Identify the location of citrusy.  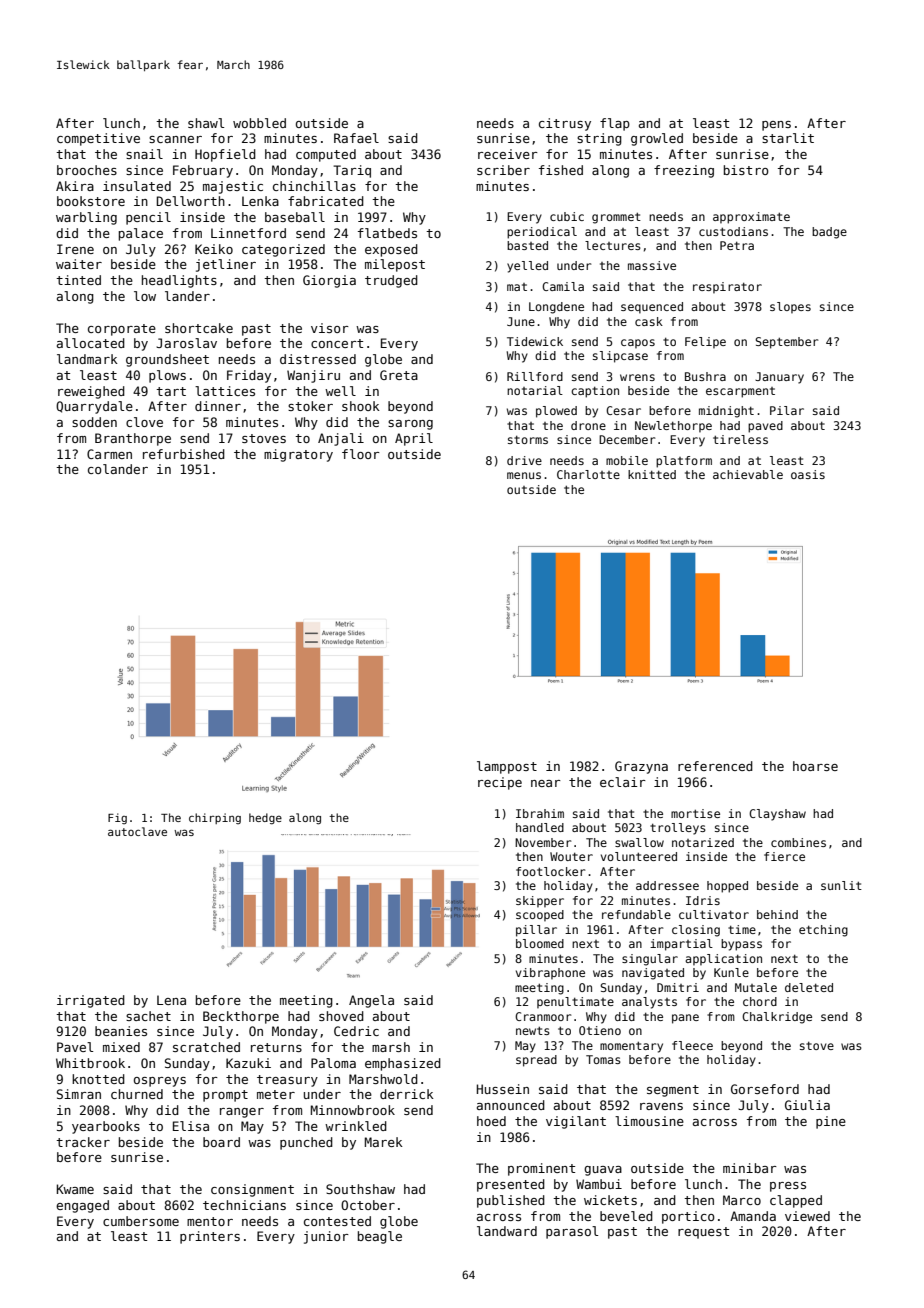
(565, 124).
